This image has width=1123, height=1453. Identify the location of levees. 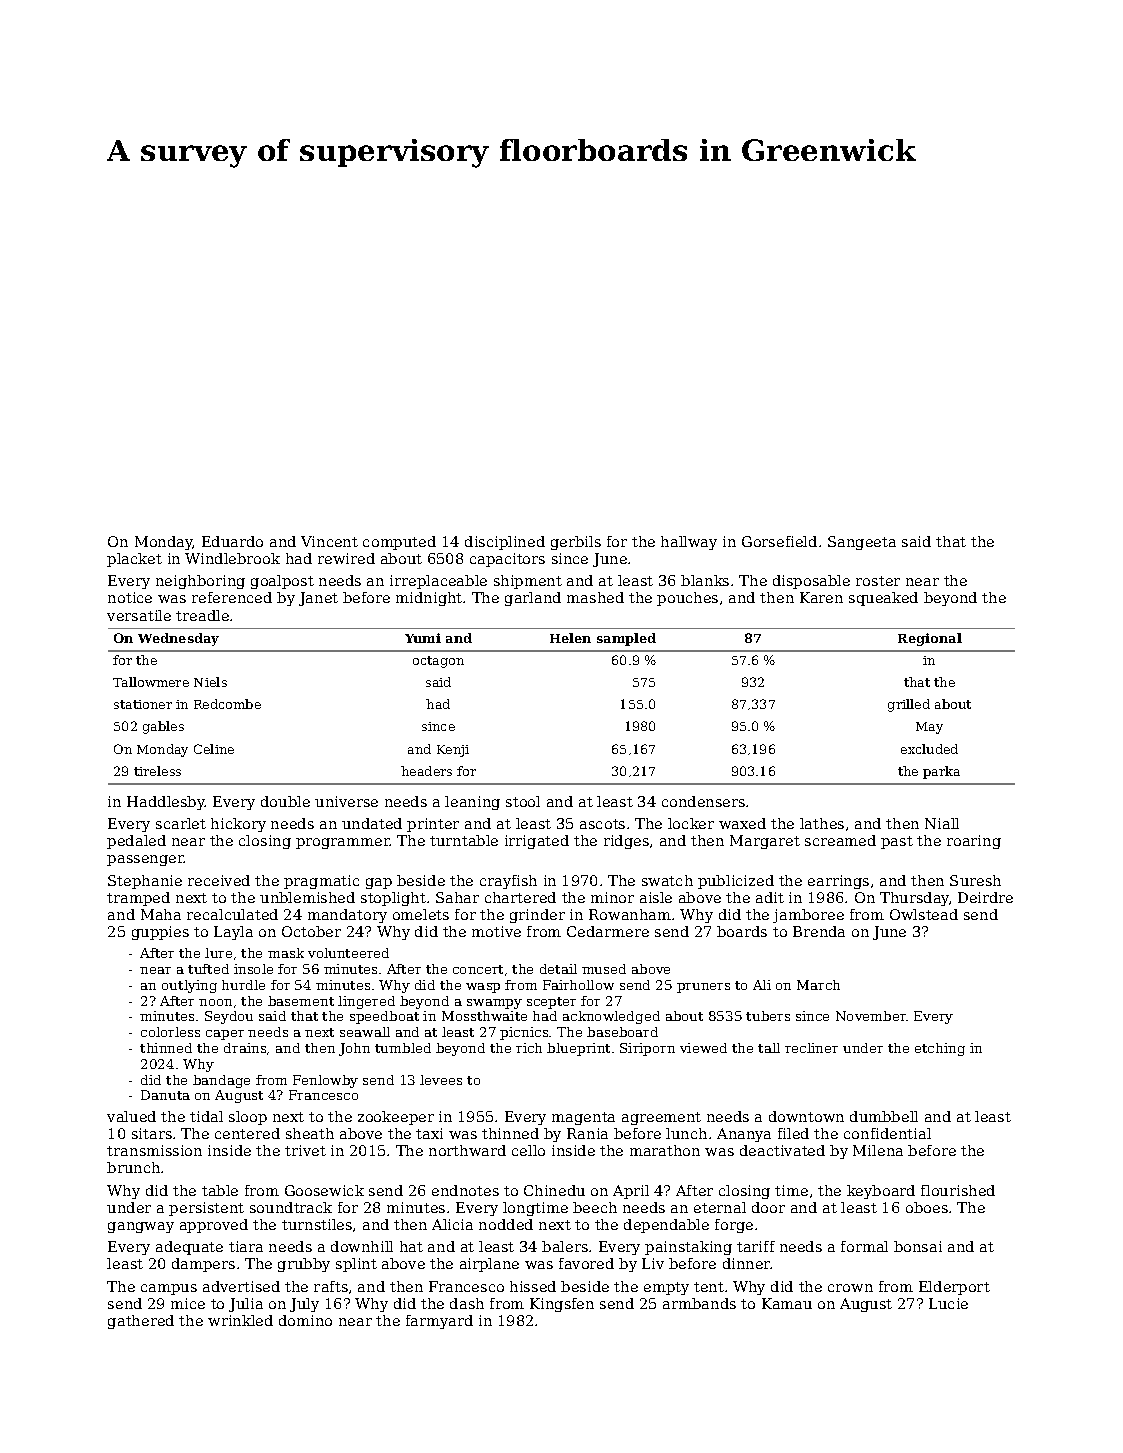
(441, 1080).
